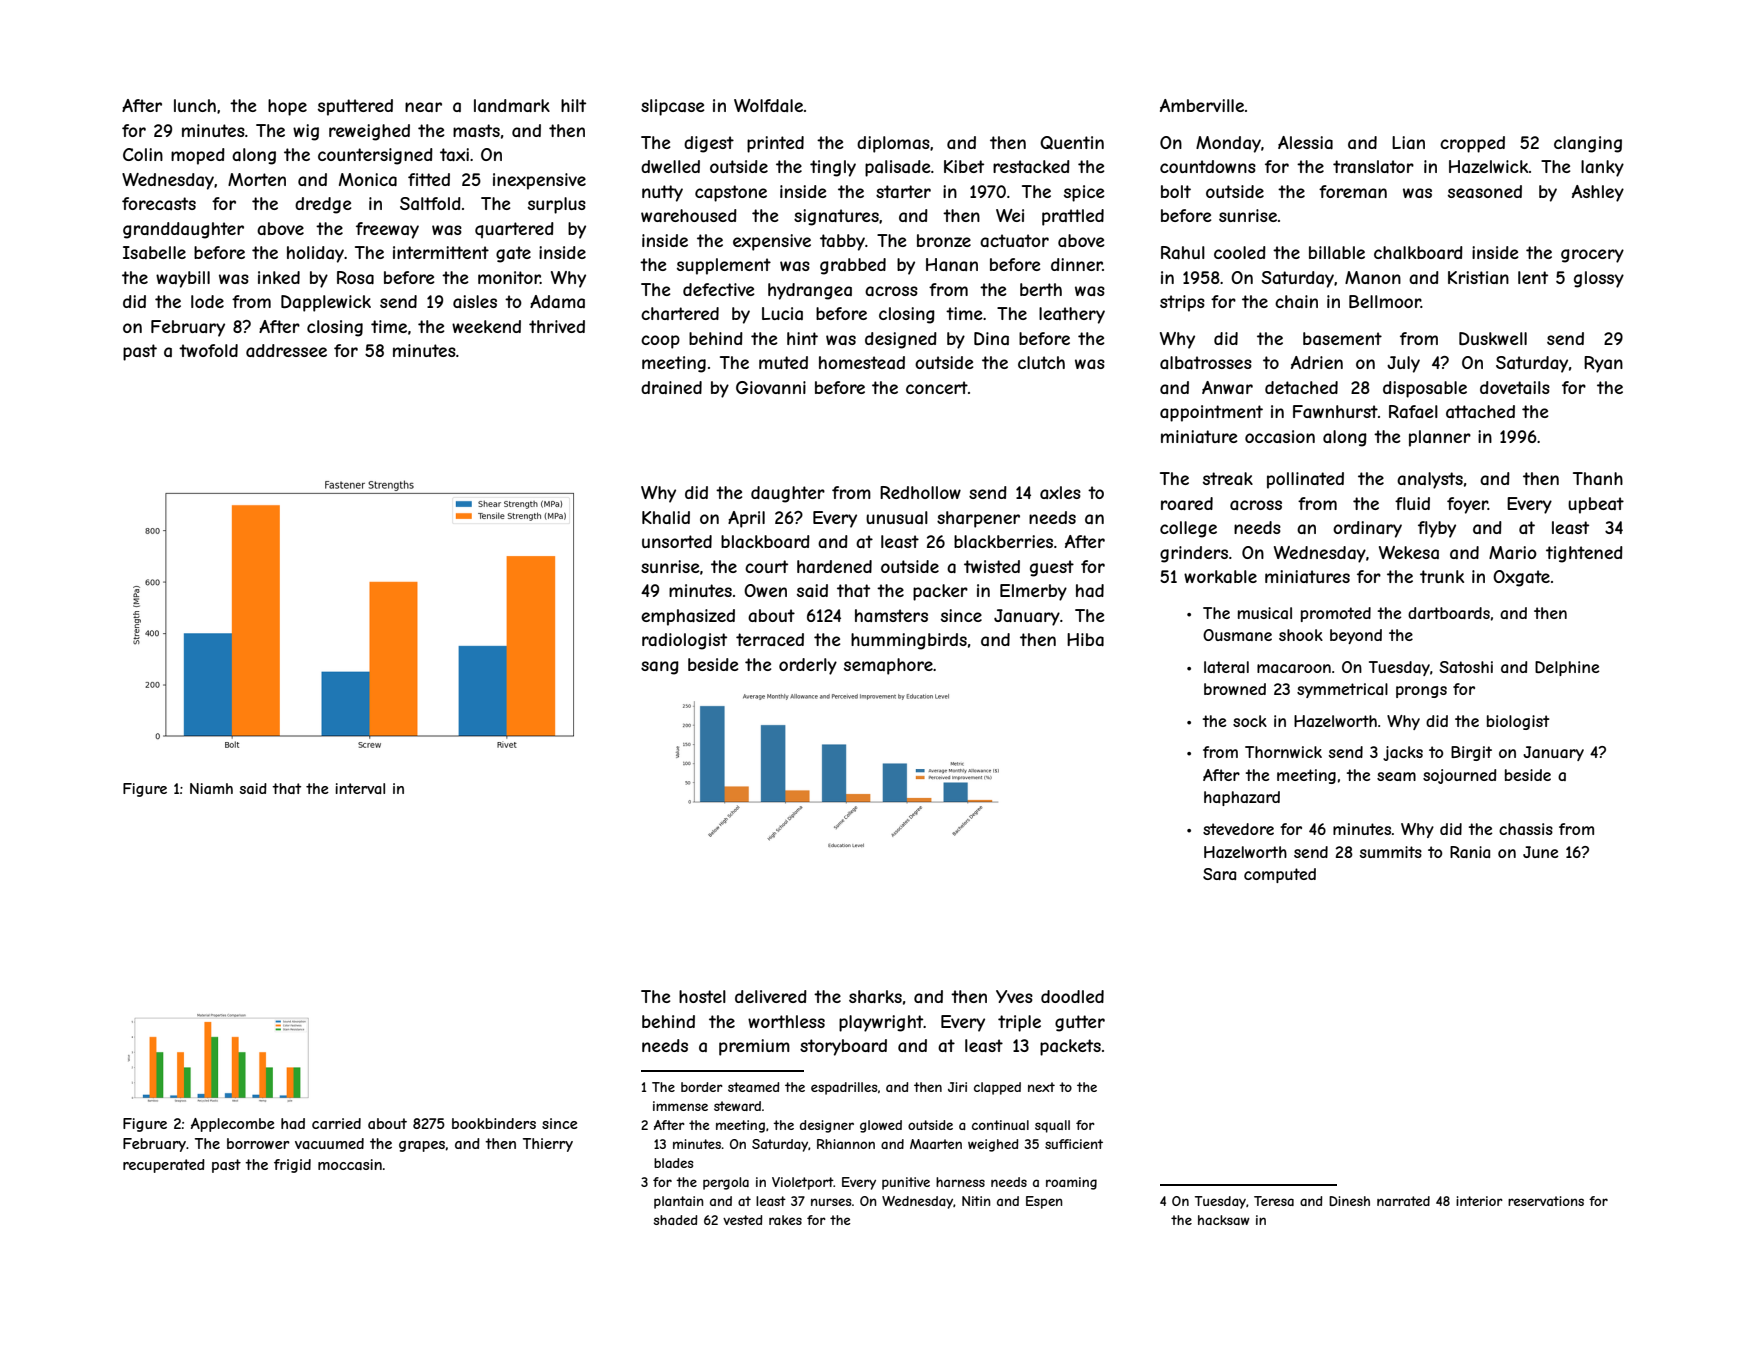  I want to click on sang, so click(660, 668).
